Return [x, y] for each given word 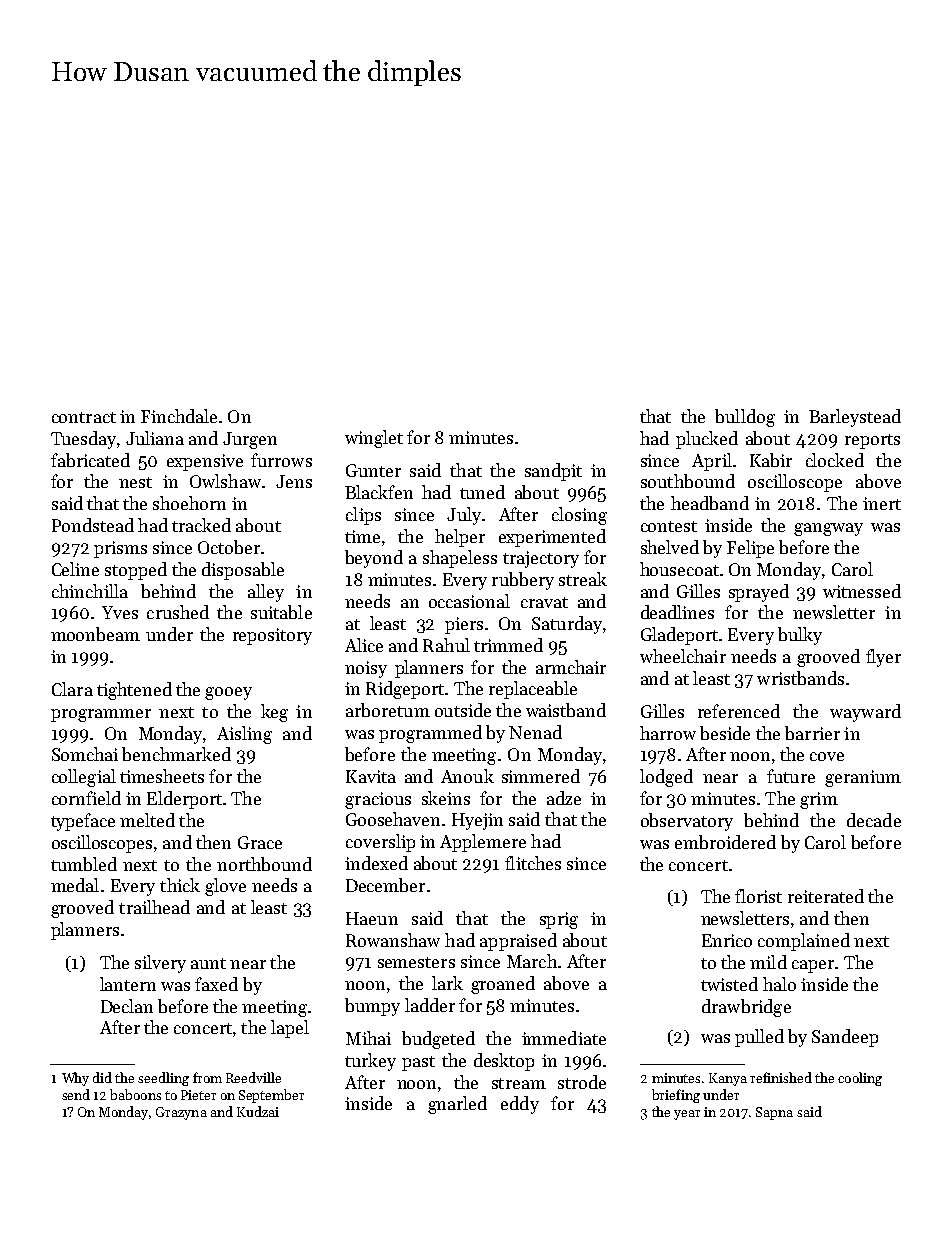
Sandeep [845, 1038]
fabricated [90, 460]
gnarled [457, 1105]
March [532, 961]
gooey [228, 693]
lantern [128, 984]
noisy [366, 669]
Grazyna [181, 1113]
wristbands [800, 678]
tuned [482, 492]
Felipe [750, 549]
